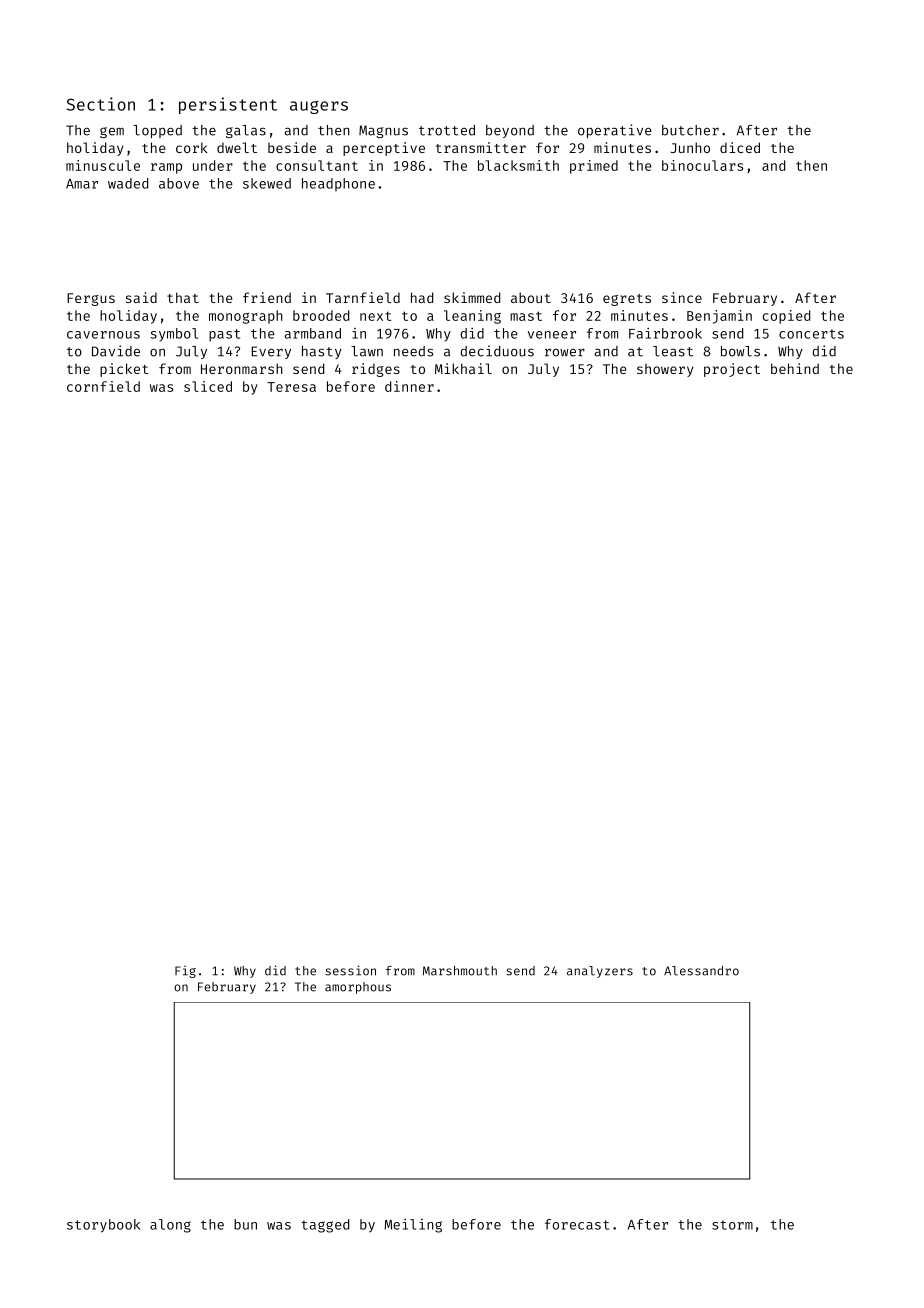  I want to click on Teresa, so click(291, 387).
